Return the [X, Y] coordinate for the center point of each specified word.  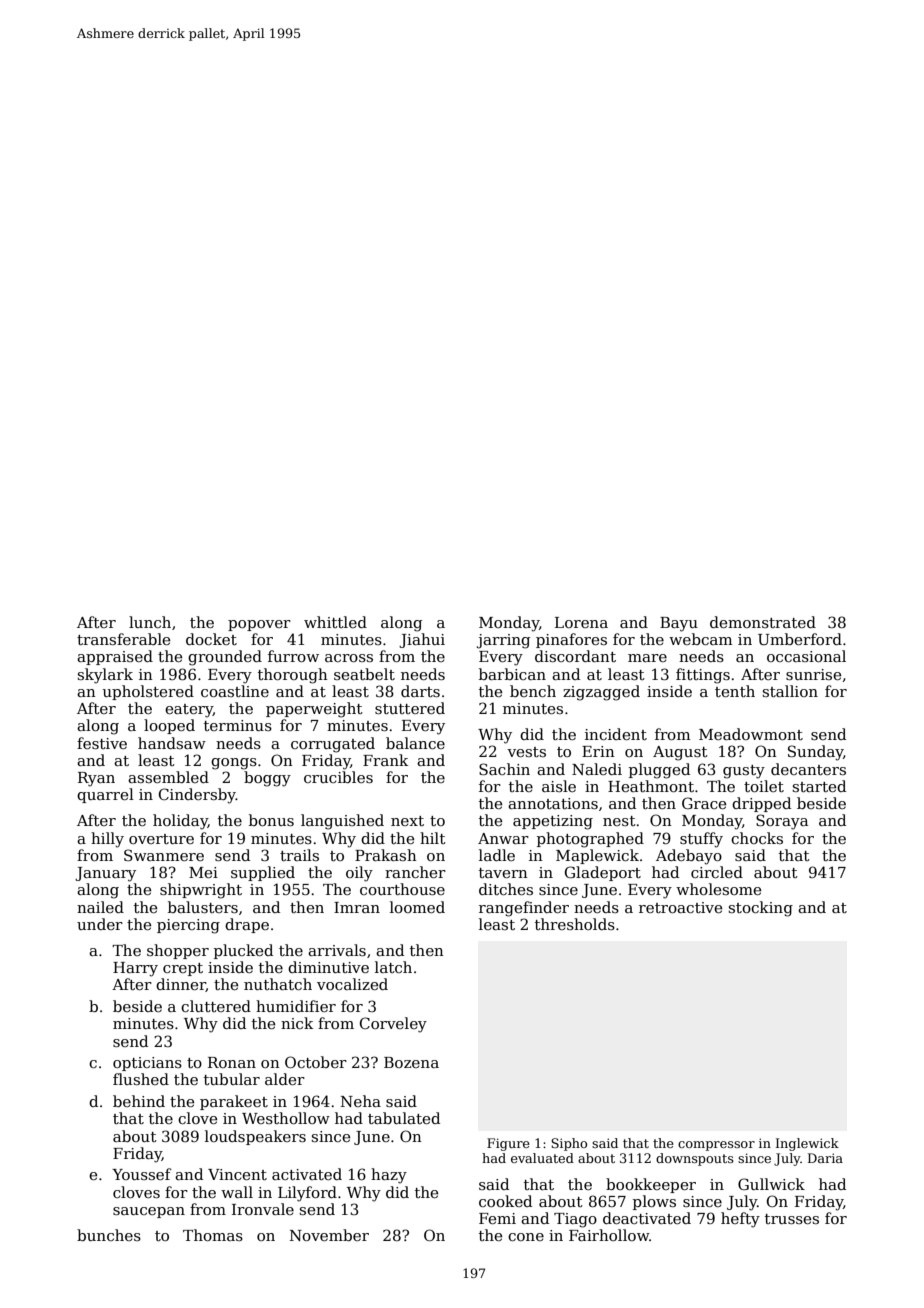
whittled [335, 622]
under [100, 924]
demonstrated [763, 622]
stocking [760, 909]
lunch [150, 622]
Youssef [142, 1174]
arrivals [337, 950]
